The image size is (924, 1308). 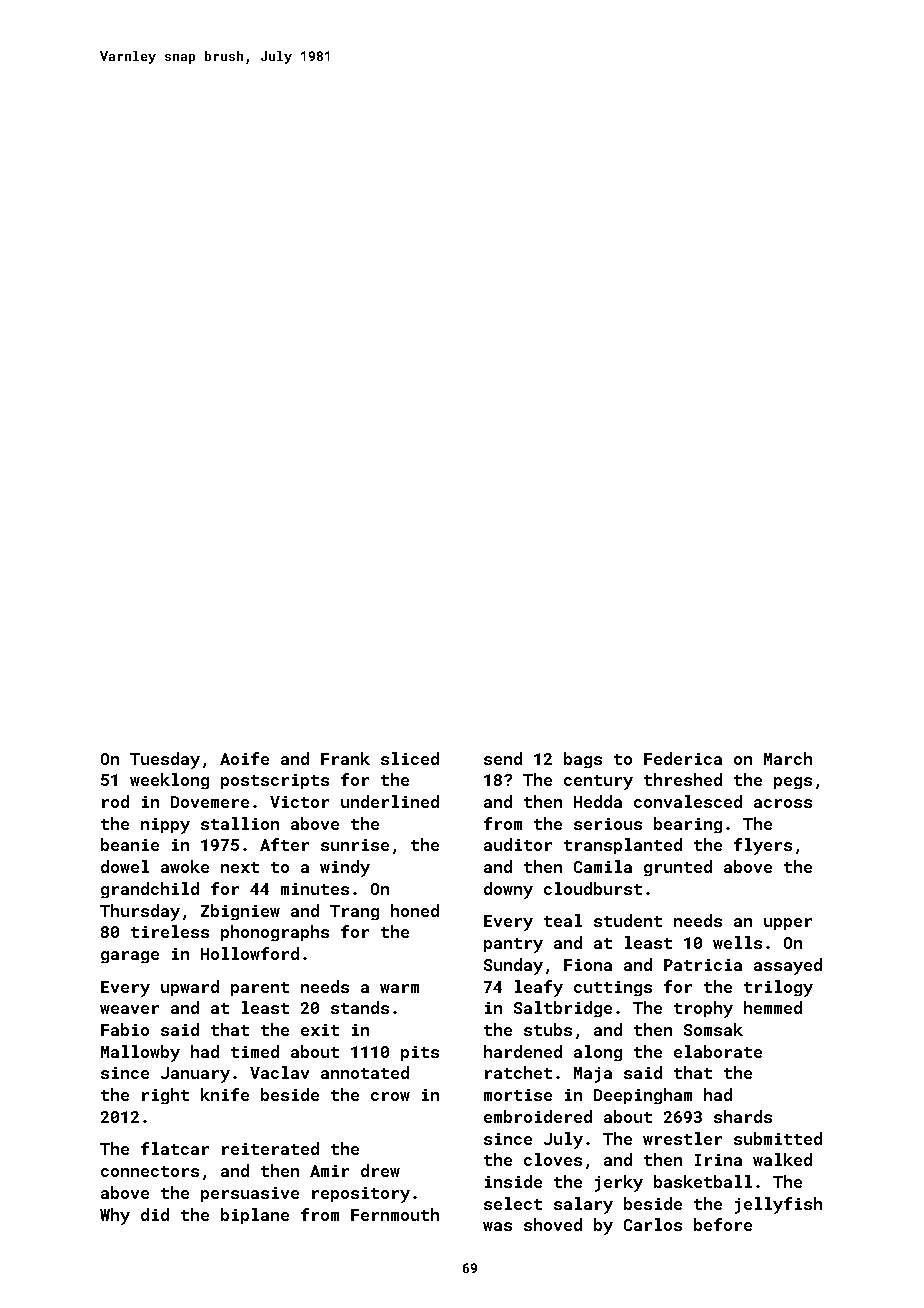 What do you see at coordinates (513, 945) in the screenshot?
I see `pantry` at bounding box center [513, 945].
